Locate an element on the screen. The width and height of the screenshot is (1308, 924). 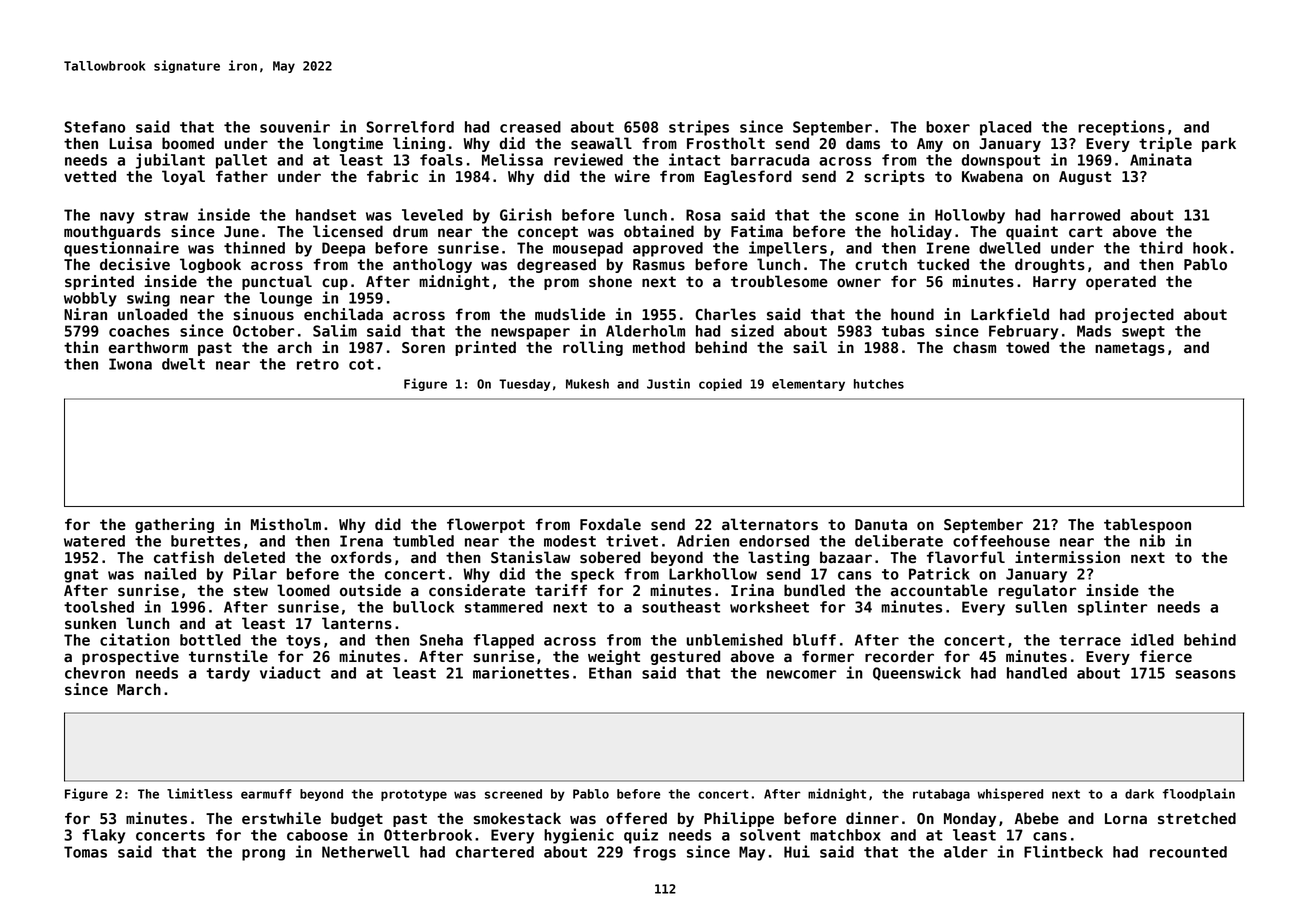
stripes is located at coordinates (699, 128).
